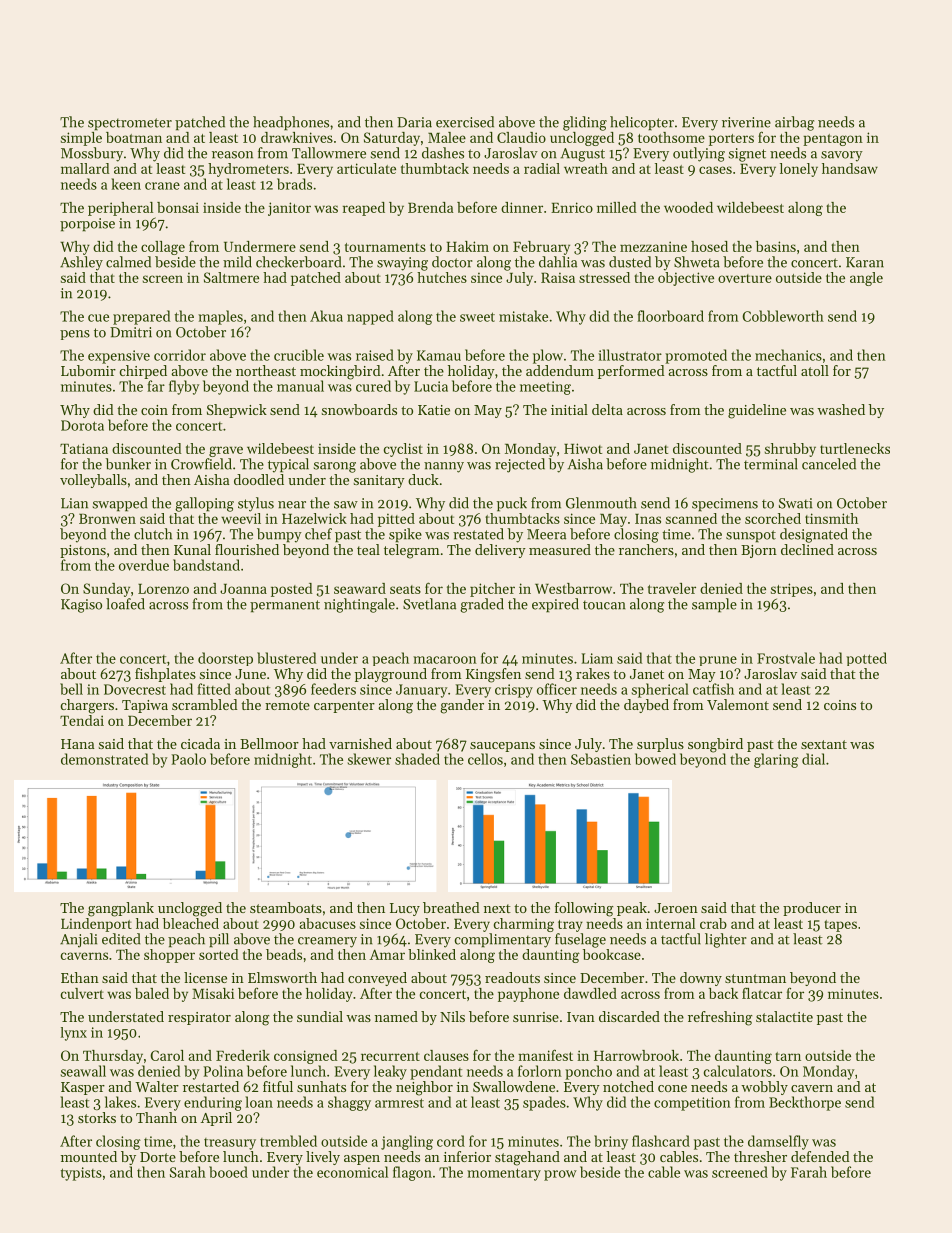  I want to click on airbag, so click(794, 123).
